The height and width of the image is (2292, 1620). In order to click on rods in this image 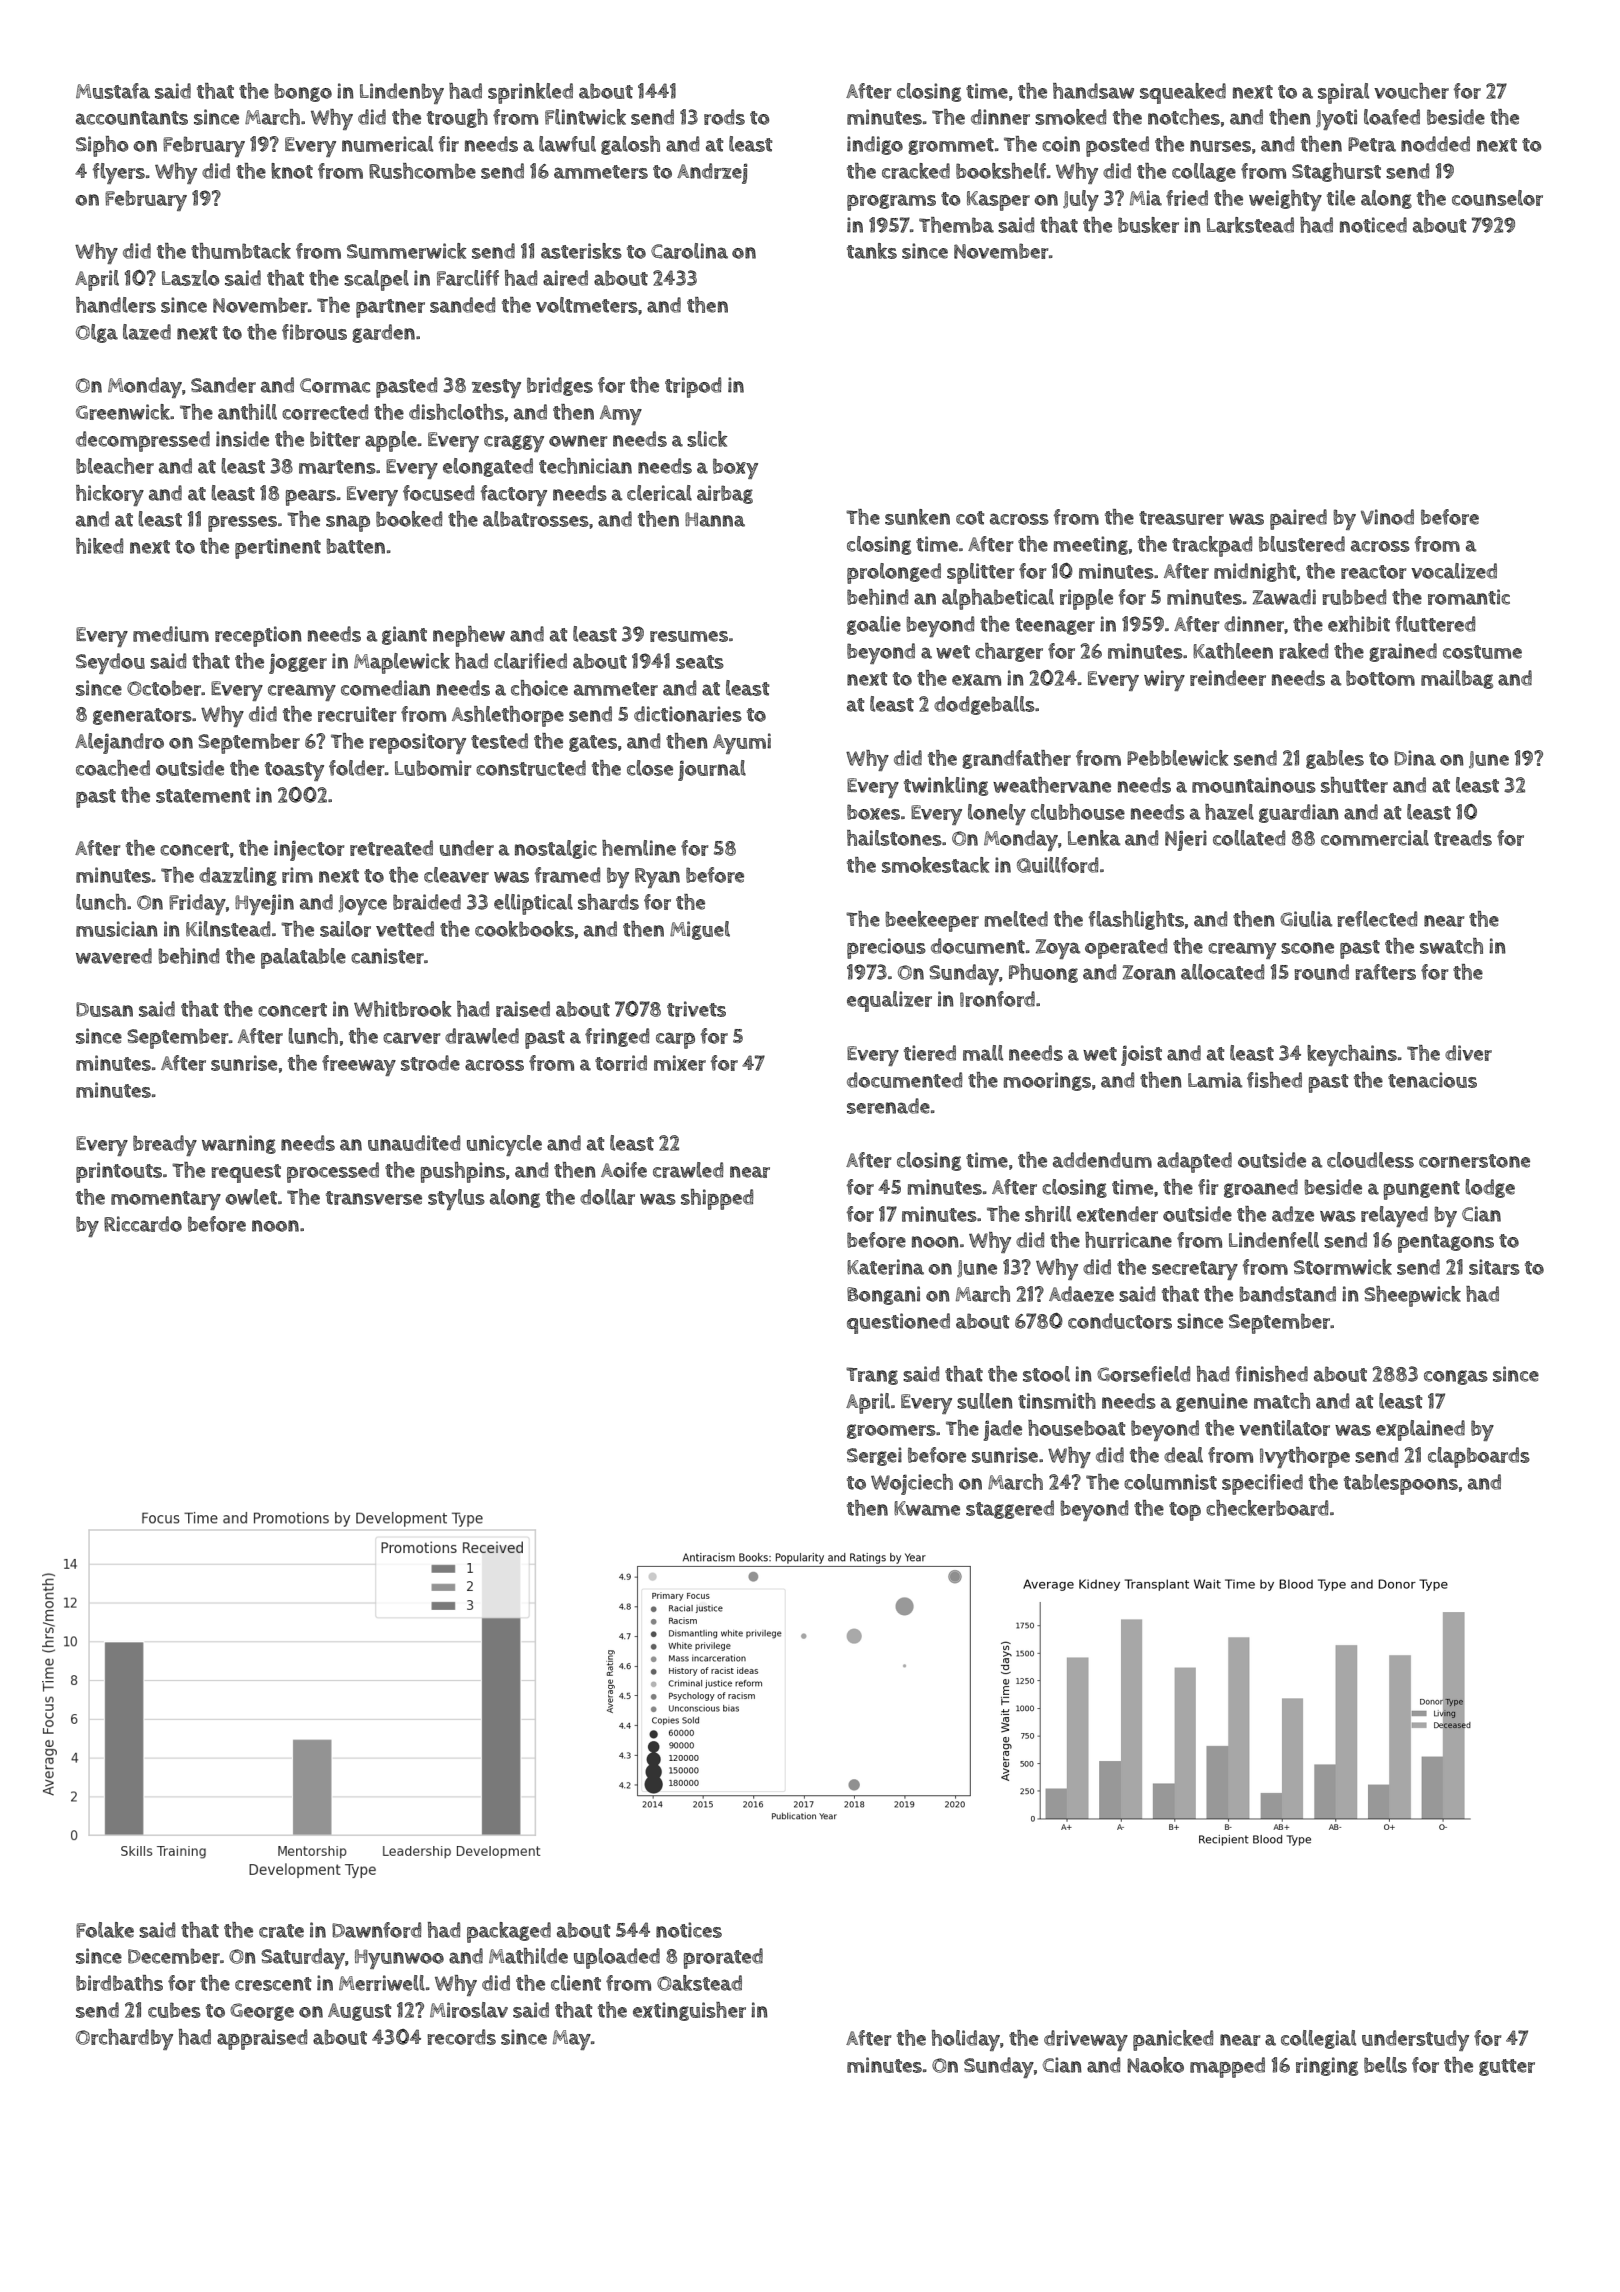, I will do `click(724, 117)`.
